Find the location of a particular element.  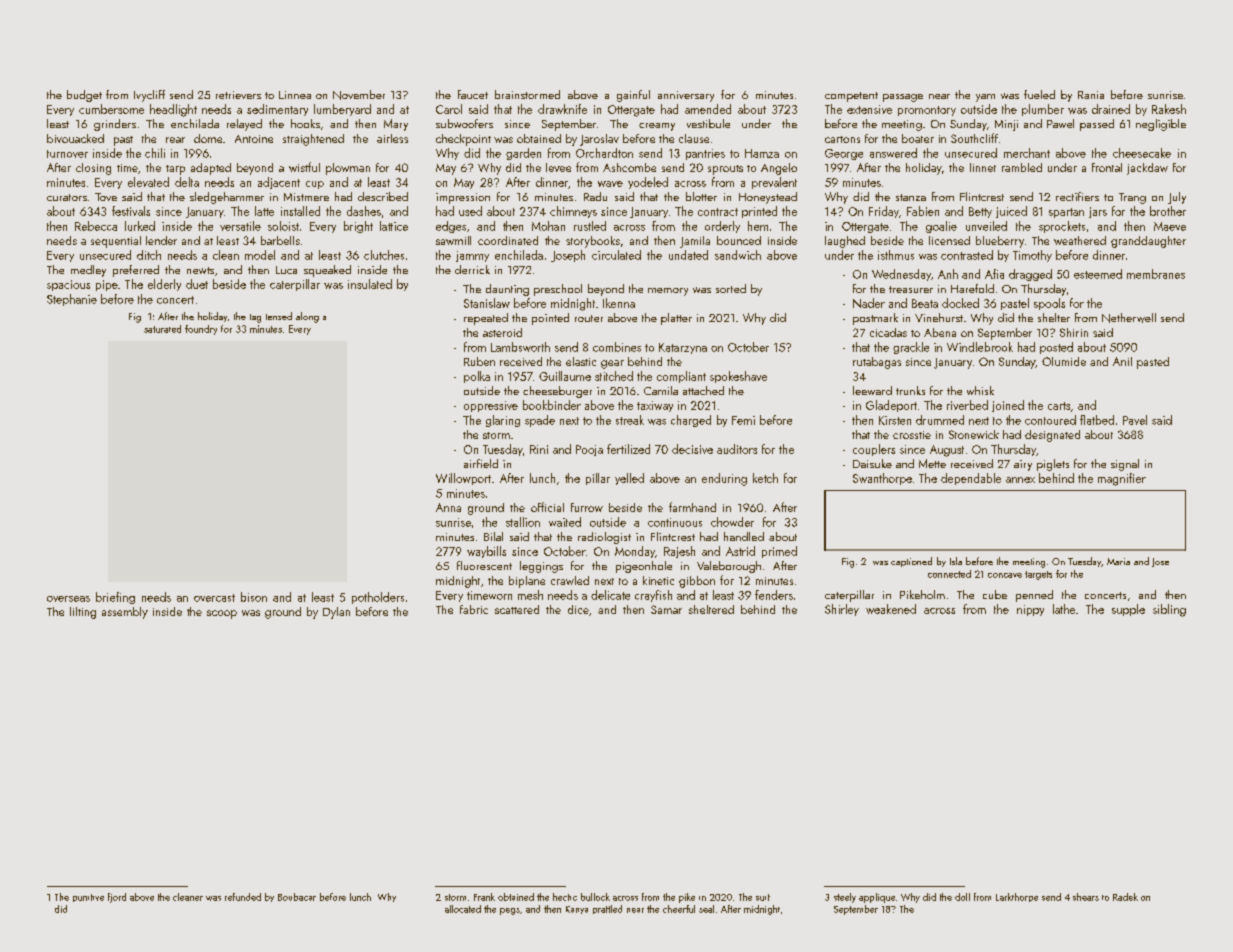

furrow is located at coordinates (587, 507).
